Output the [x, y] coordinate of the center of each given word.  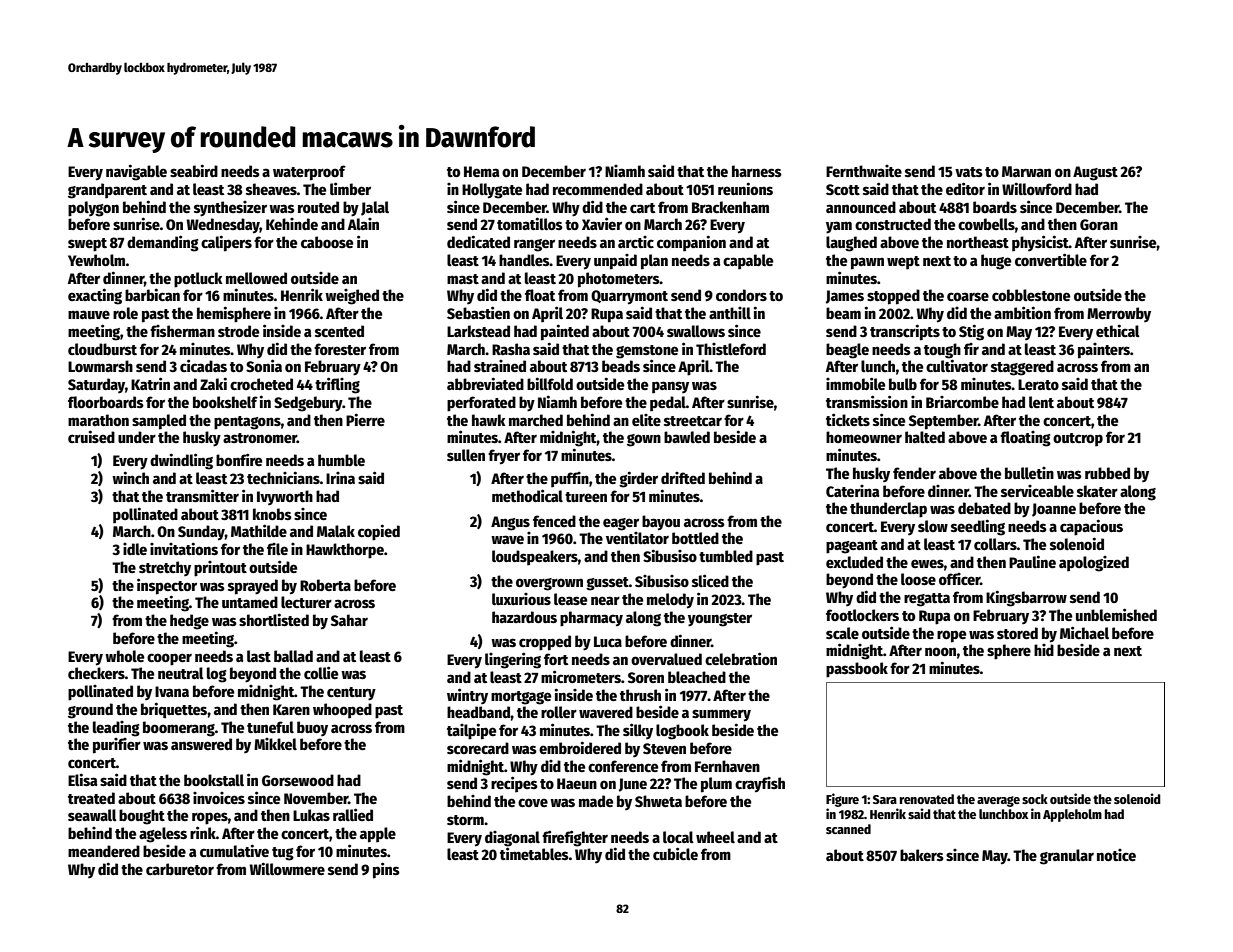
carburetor [180, 869]
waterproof [309, 173]
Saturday [96, 385]
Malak [336, 531]
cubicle [675, 853]
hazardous [524, 617]
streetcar [693, 421]
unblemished [1116, 614]
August [1095, 173]
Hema [482, 171]
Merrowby [1119, 314]
